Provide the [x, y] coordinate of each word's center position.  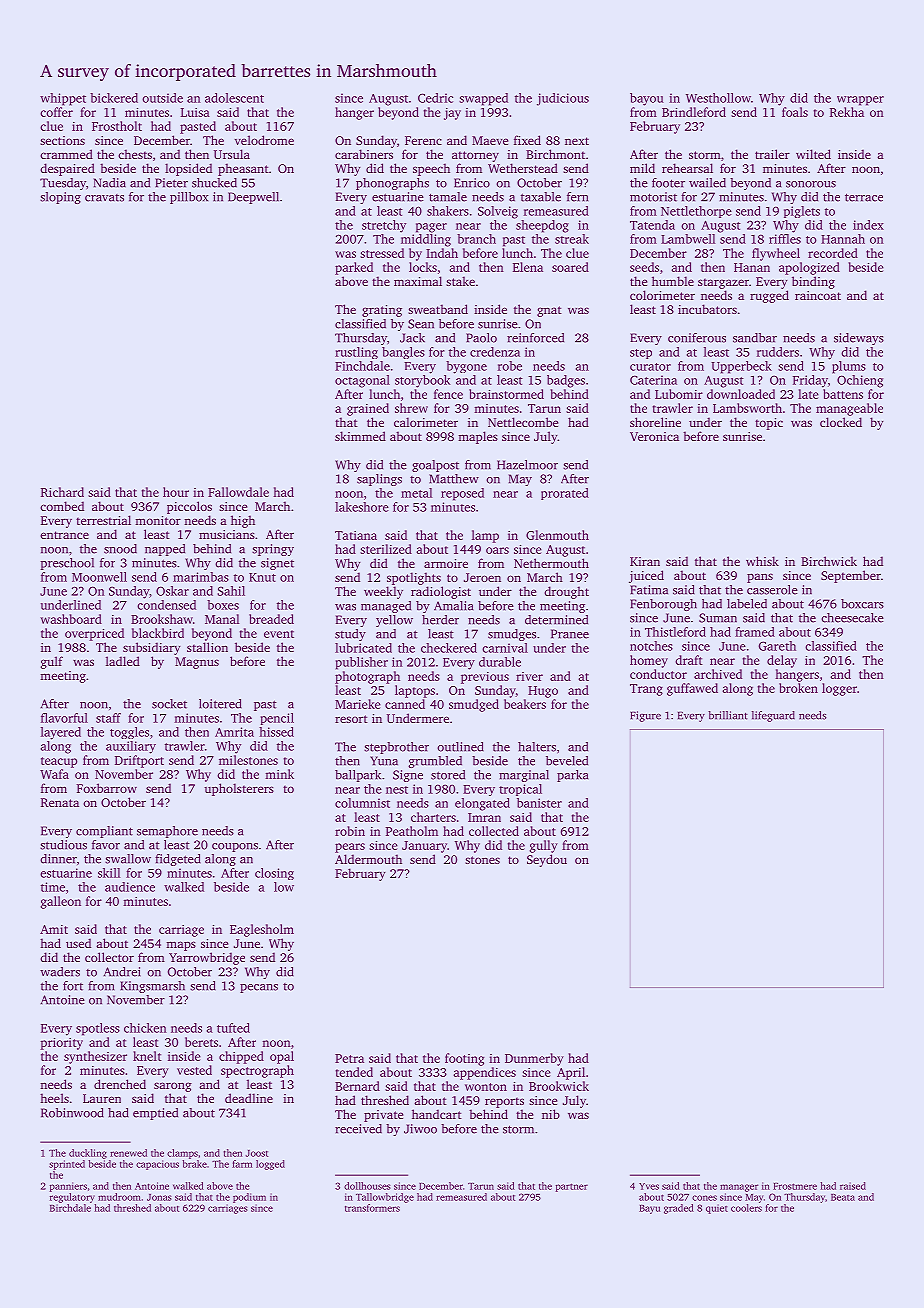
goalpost [435, 466]
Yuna [384, 761]
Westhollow [718, 98]
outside [162, 98]
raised [853, 1186]
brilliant [728, 715]
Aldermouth [368, 859]
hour [176, 492]
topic [769, 424]
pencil [277, 719]
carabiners [364, 154]
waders [60, 972]
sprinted [67, 1165]
